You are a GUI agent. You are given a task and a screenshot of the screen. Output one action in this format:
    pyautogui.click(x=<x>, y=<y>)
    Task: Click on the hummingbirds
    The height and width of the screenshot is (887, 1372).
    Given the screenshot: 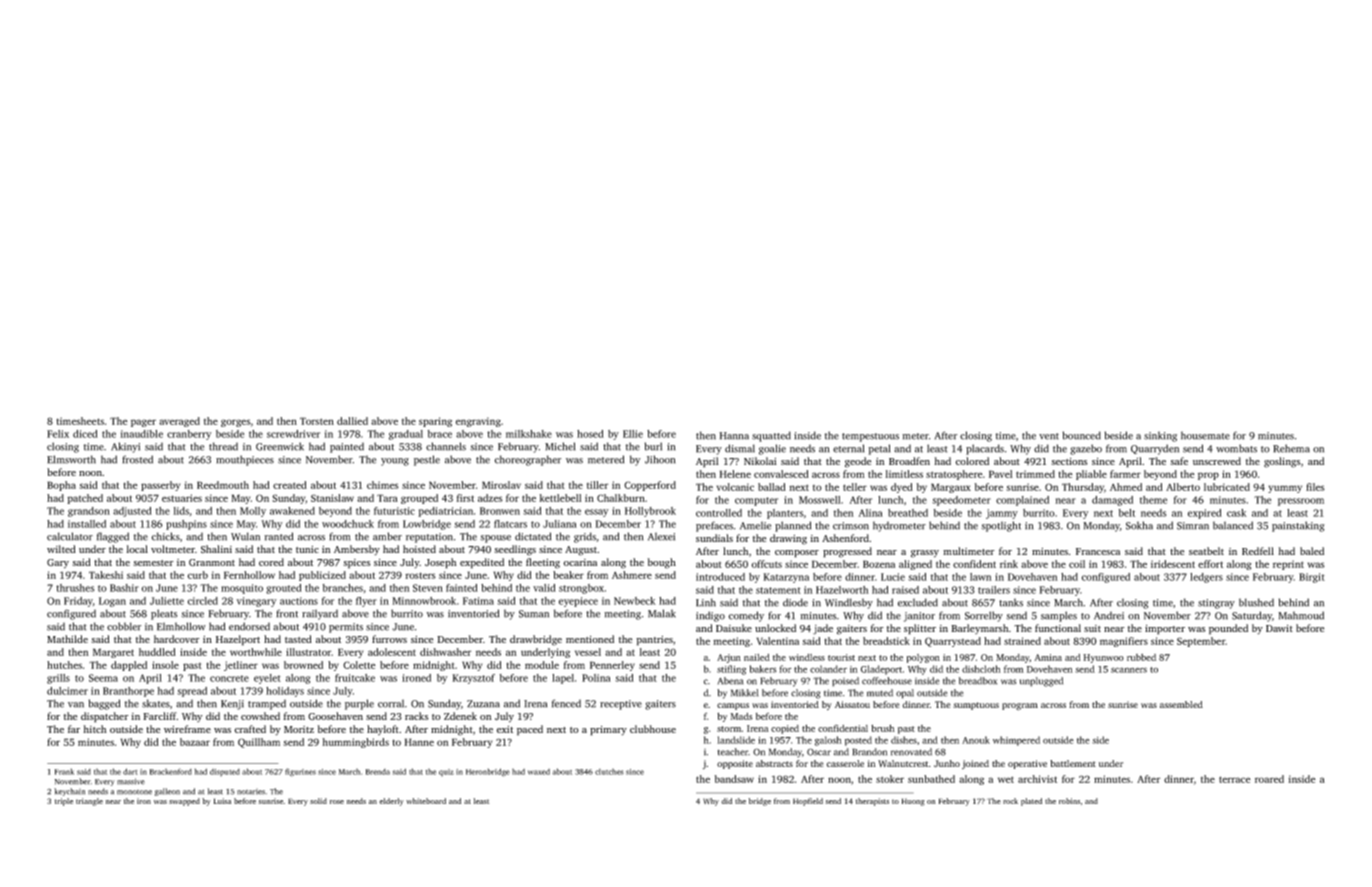 What is the action you would take?
    pyautogui.click(x=355, y=743)
